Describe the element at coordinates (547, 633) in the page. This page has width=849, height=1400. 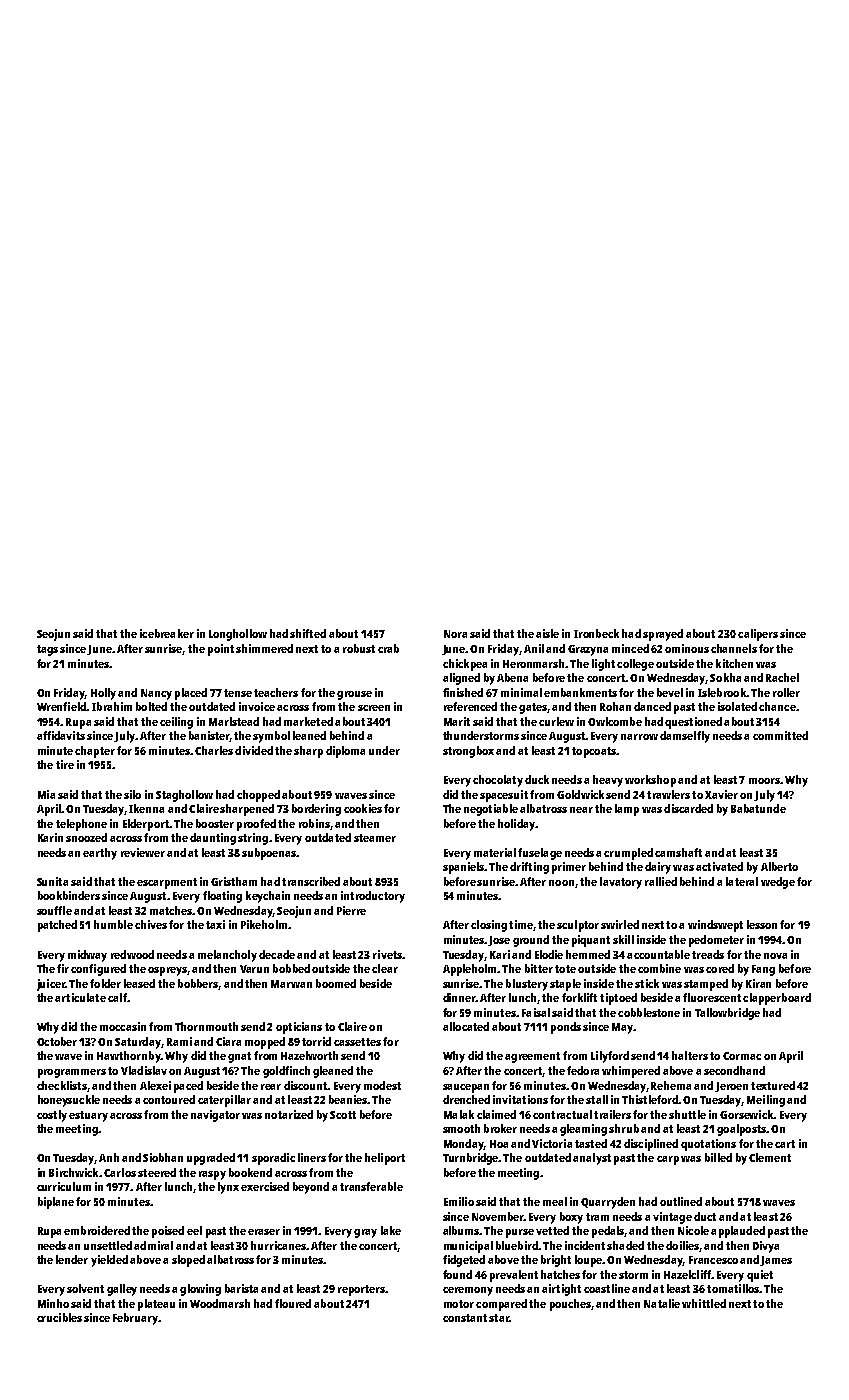
I see `aisle` at that location.
